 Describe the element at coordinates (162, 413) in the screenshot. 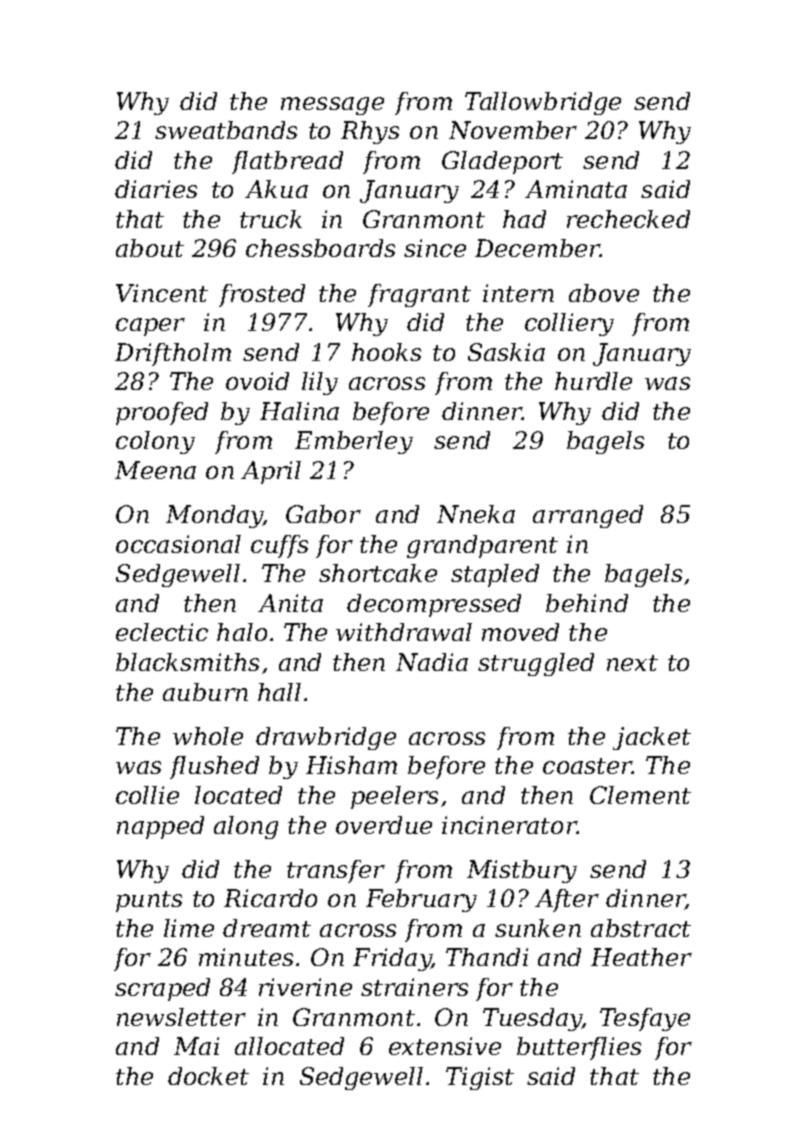

I see `proofed` at that location.
